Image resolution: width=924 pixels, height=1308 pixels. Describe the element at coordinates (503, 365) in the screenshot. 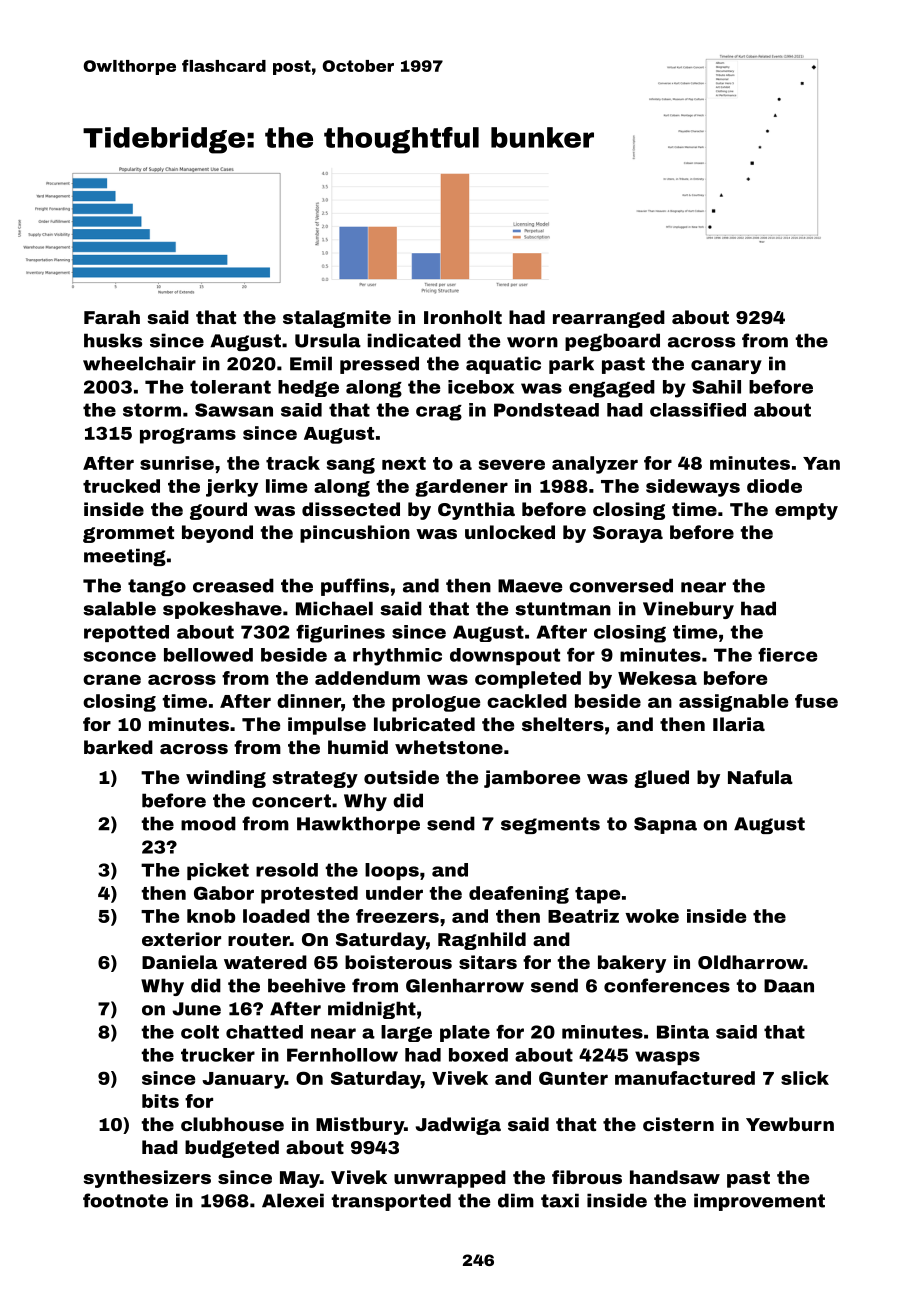

I see `aquatic` at that location.
